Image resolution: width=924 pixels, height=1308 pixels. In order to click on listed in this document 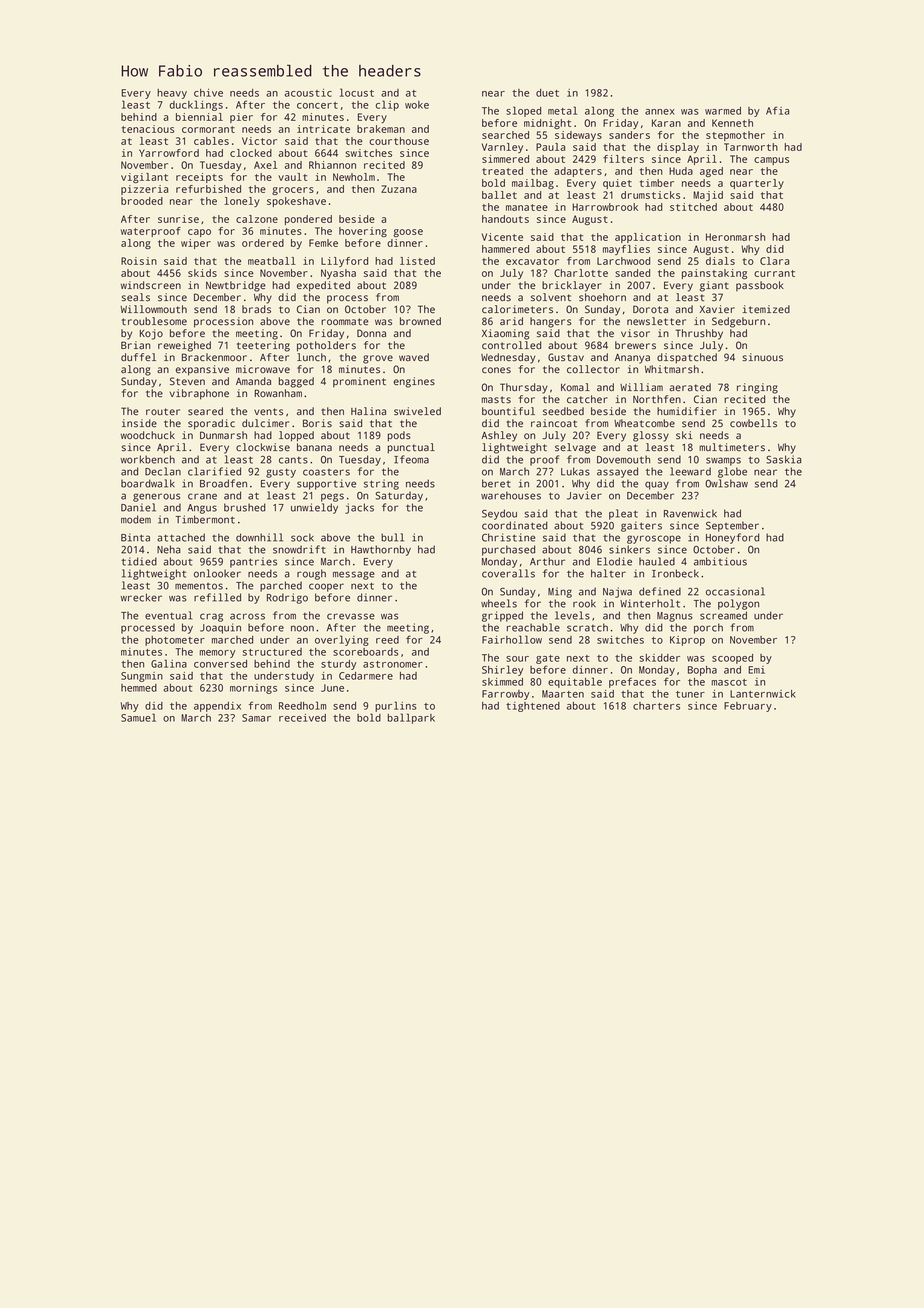, I will do `click(417, 261)`.
